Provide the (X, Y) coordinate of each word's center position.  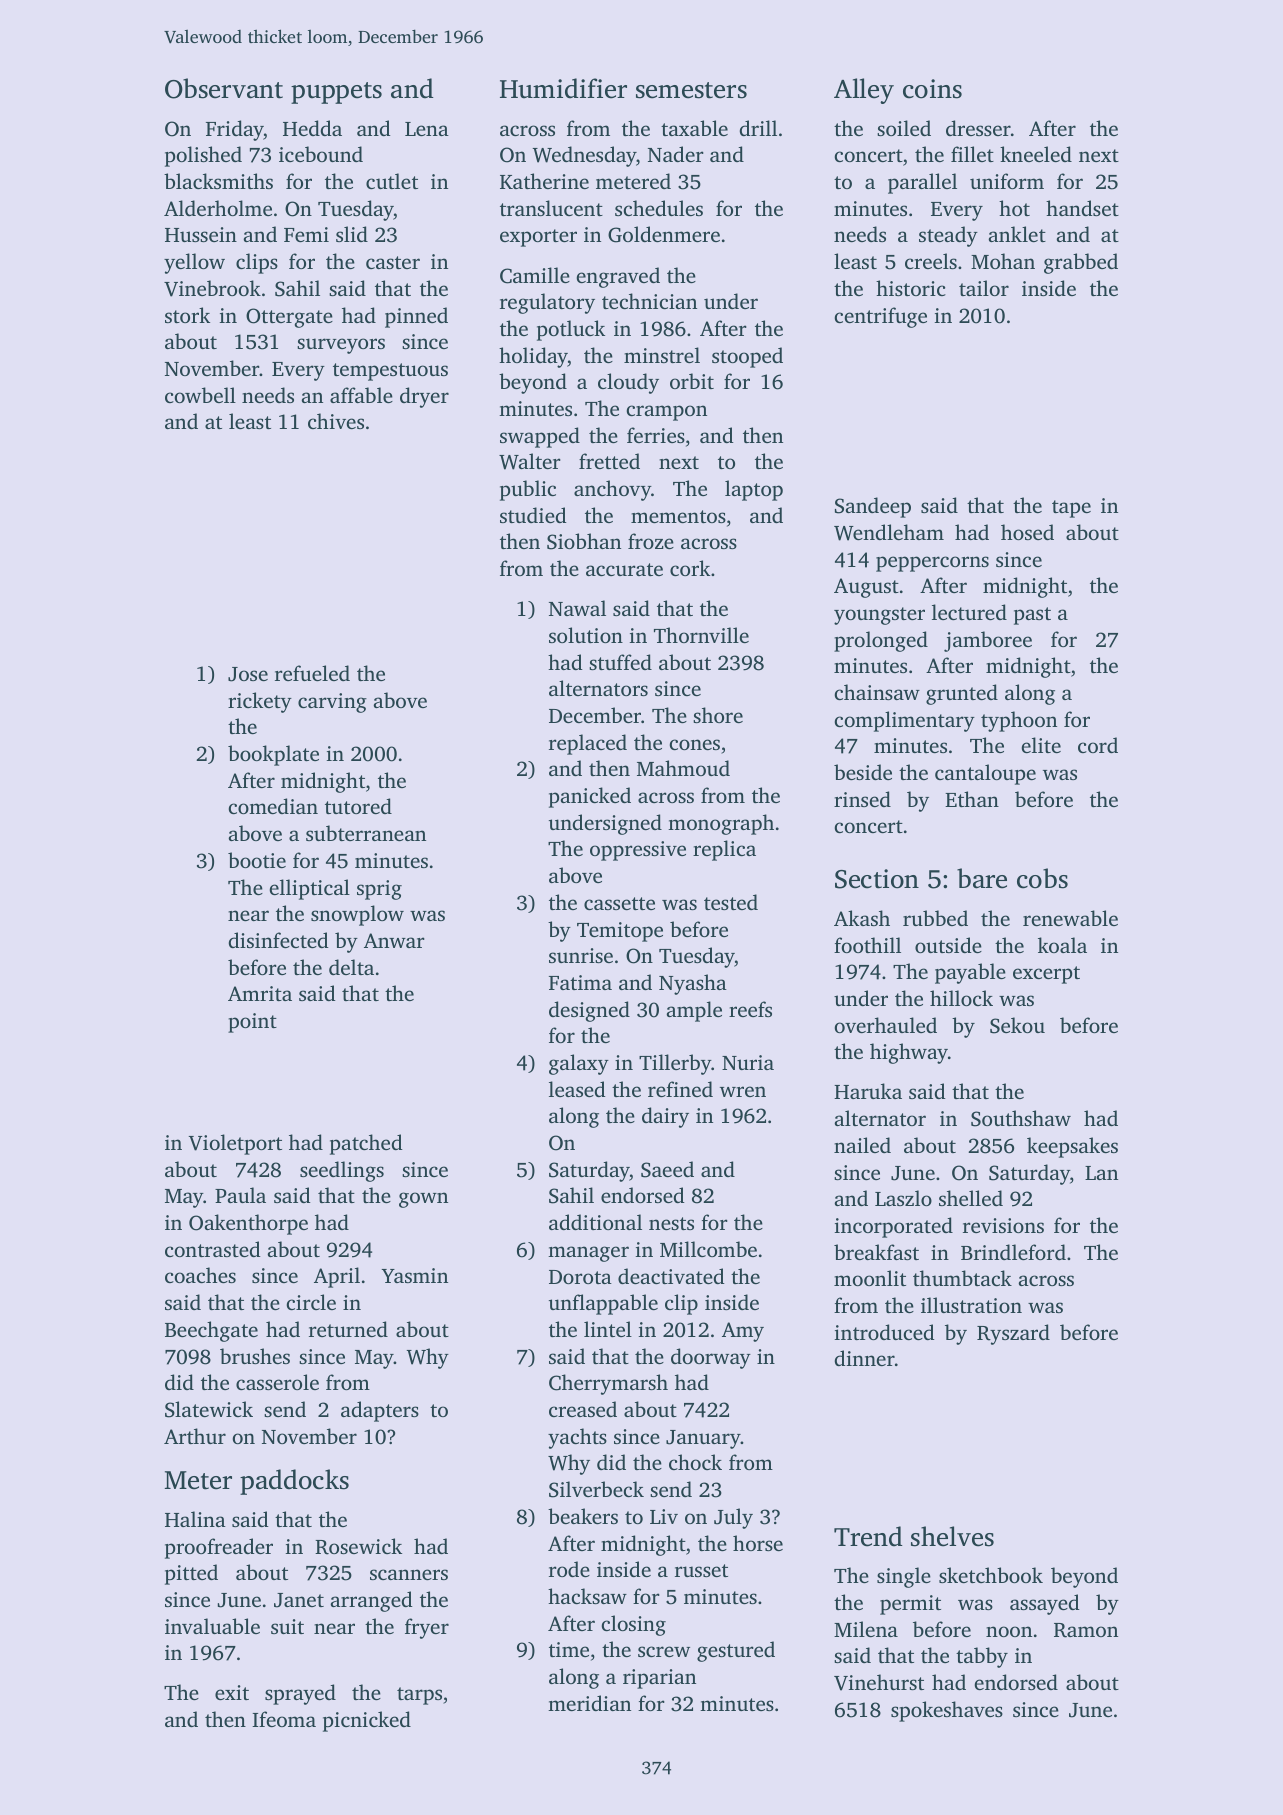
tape (1071, 509)
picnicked (367, 1721)
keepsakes (1072, 1147)
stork (187, 315)
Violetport (235, 1144)
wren (743, 1091)
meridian (589, 1703)
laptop (754, 490)
